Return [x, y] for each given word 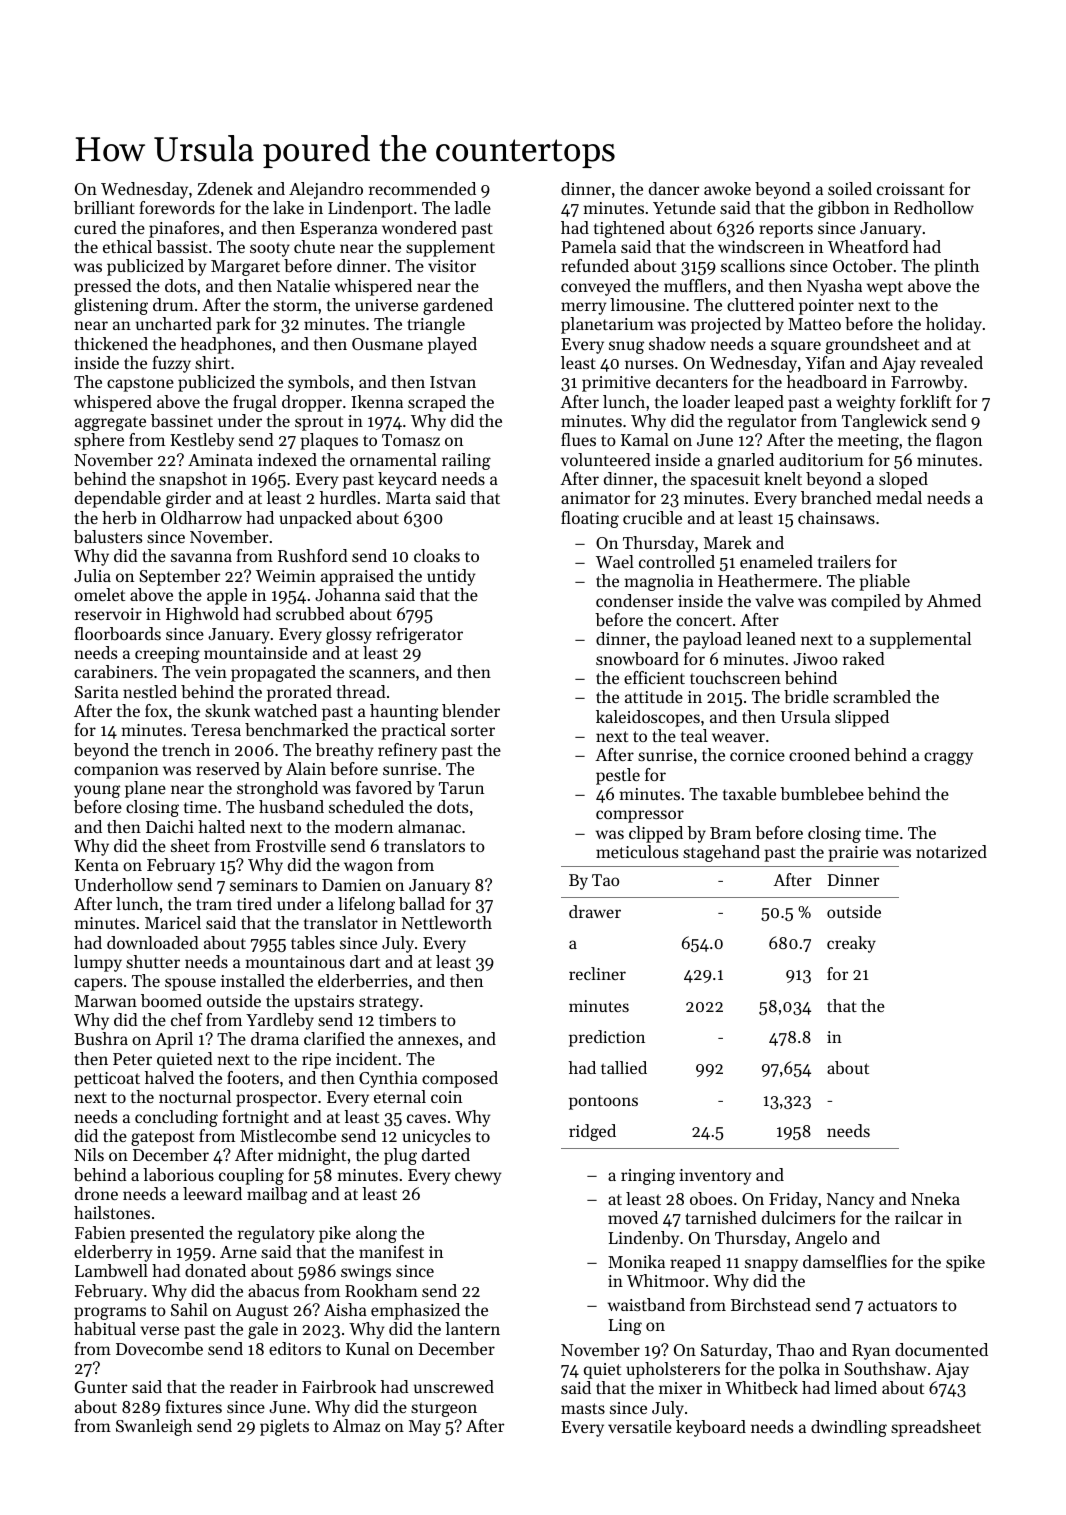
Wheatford [868, 246]
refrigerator [419, 635]
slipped [862, 718]
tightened [629, 229]
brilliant [104, 207]
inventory [715, 1177]
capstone [140, 384]
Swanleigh [154, 1427]
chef [187, 1019]
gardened [458, 306]
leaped [759, 403]
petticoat [107, 1080]
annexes [428, 1040]
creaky [851, 944]
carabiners [113, 671]
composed [460, 1079]
